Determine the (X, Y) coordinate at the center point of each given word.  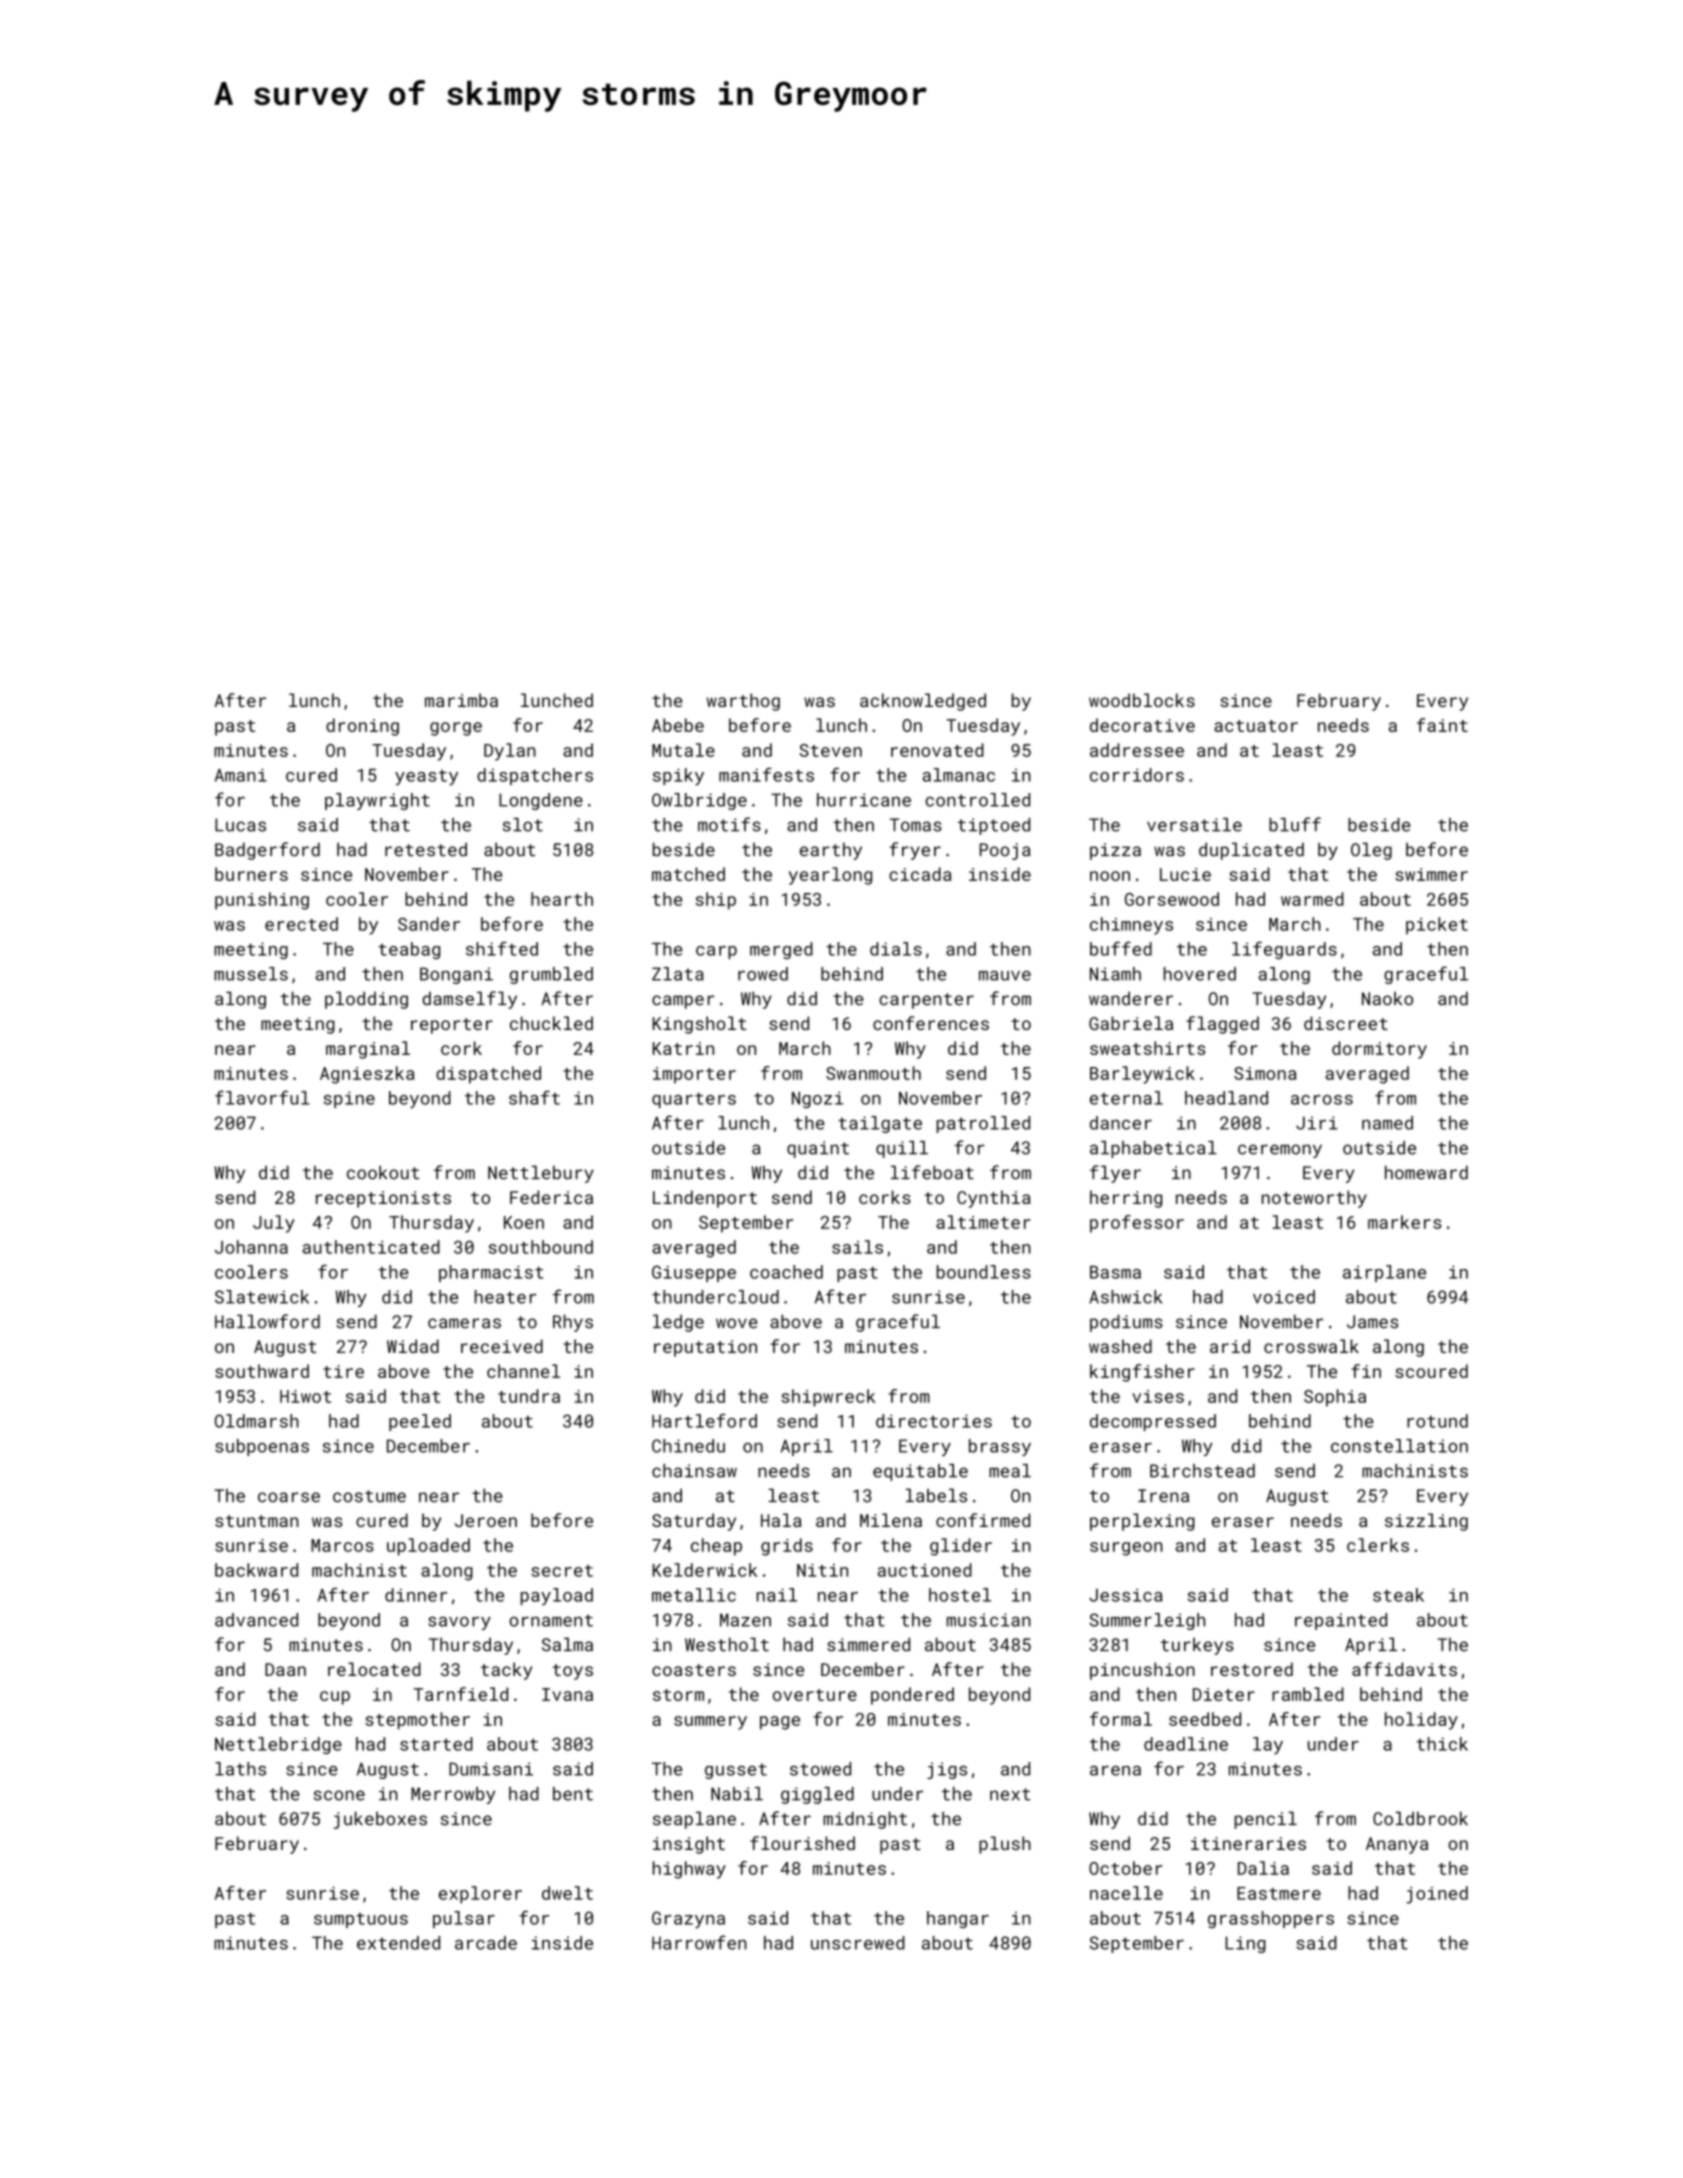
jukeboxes (380, 1820)
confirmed (983, 1520)
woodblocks (1142, 700)
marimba (461, 700)
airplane (1384, 1273)
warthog (743, 702)
